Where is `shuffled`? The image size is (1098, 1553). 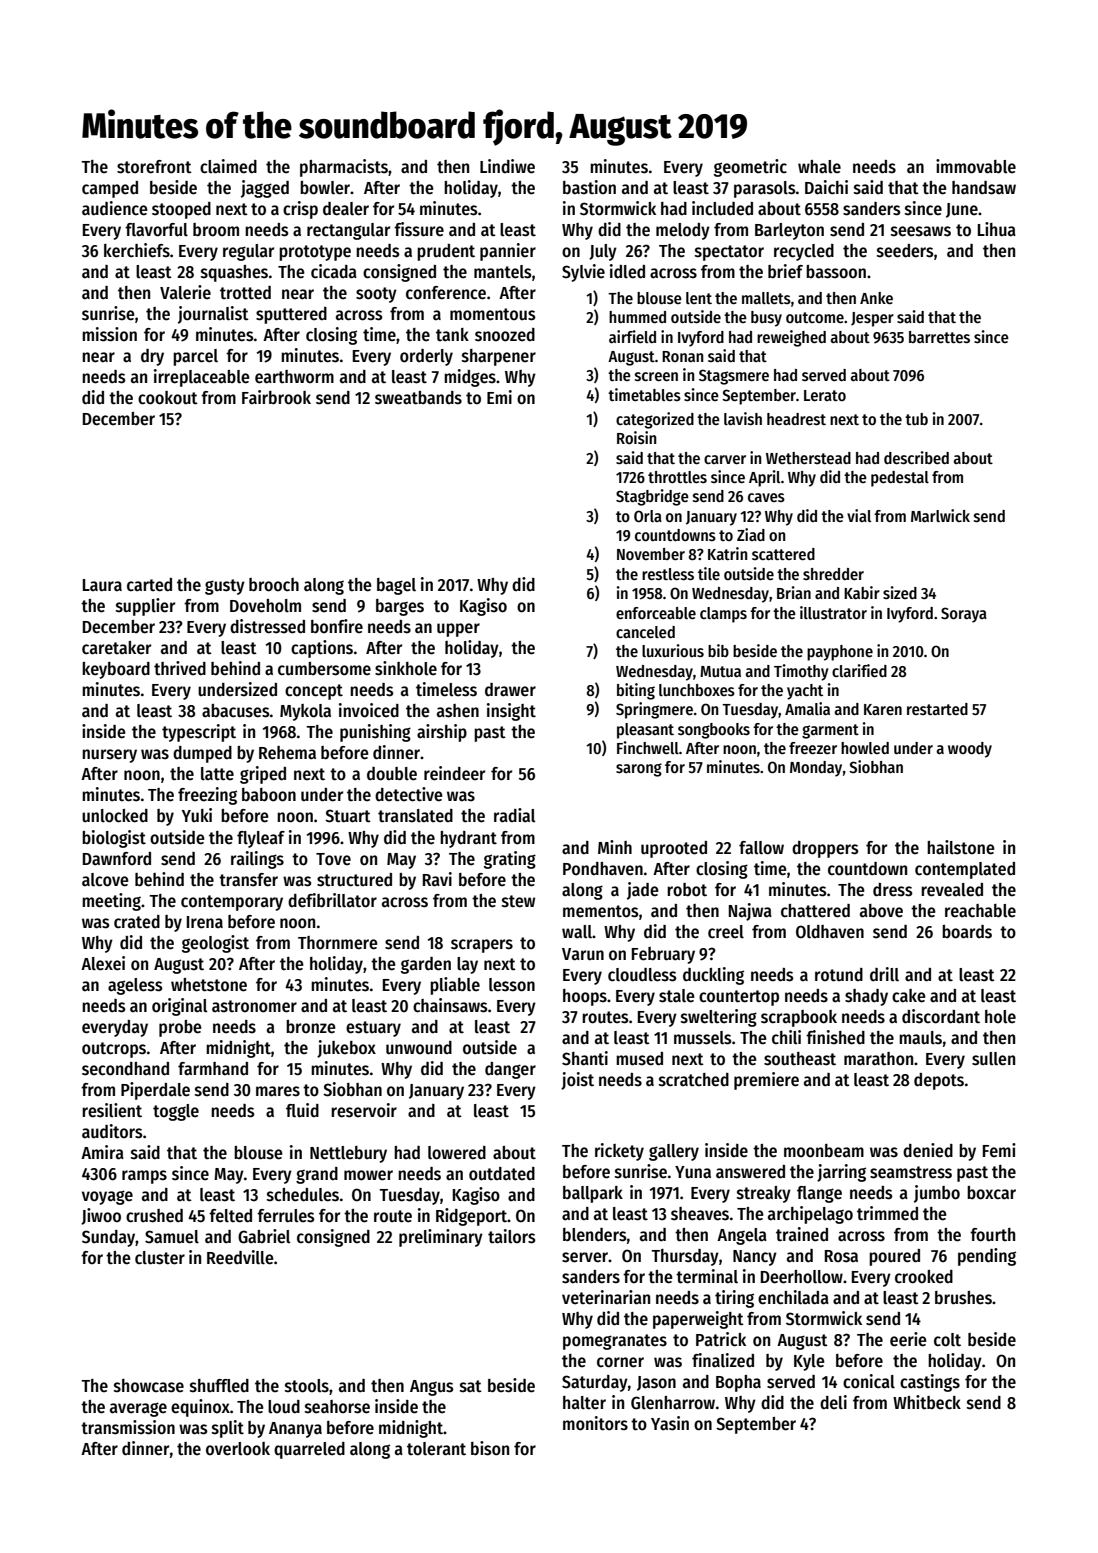
shuffled is located at coordinates (219, 1386).
